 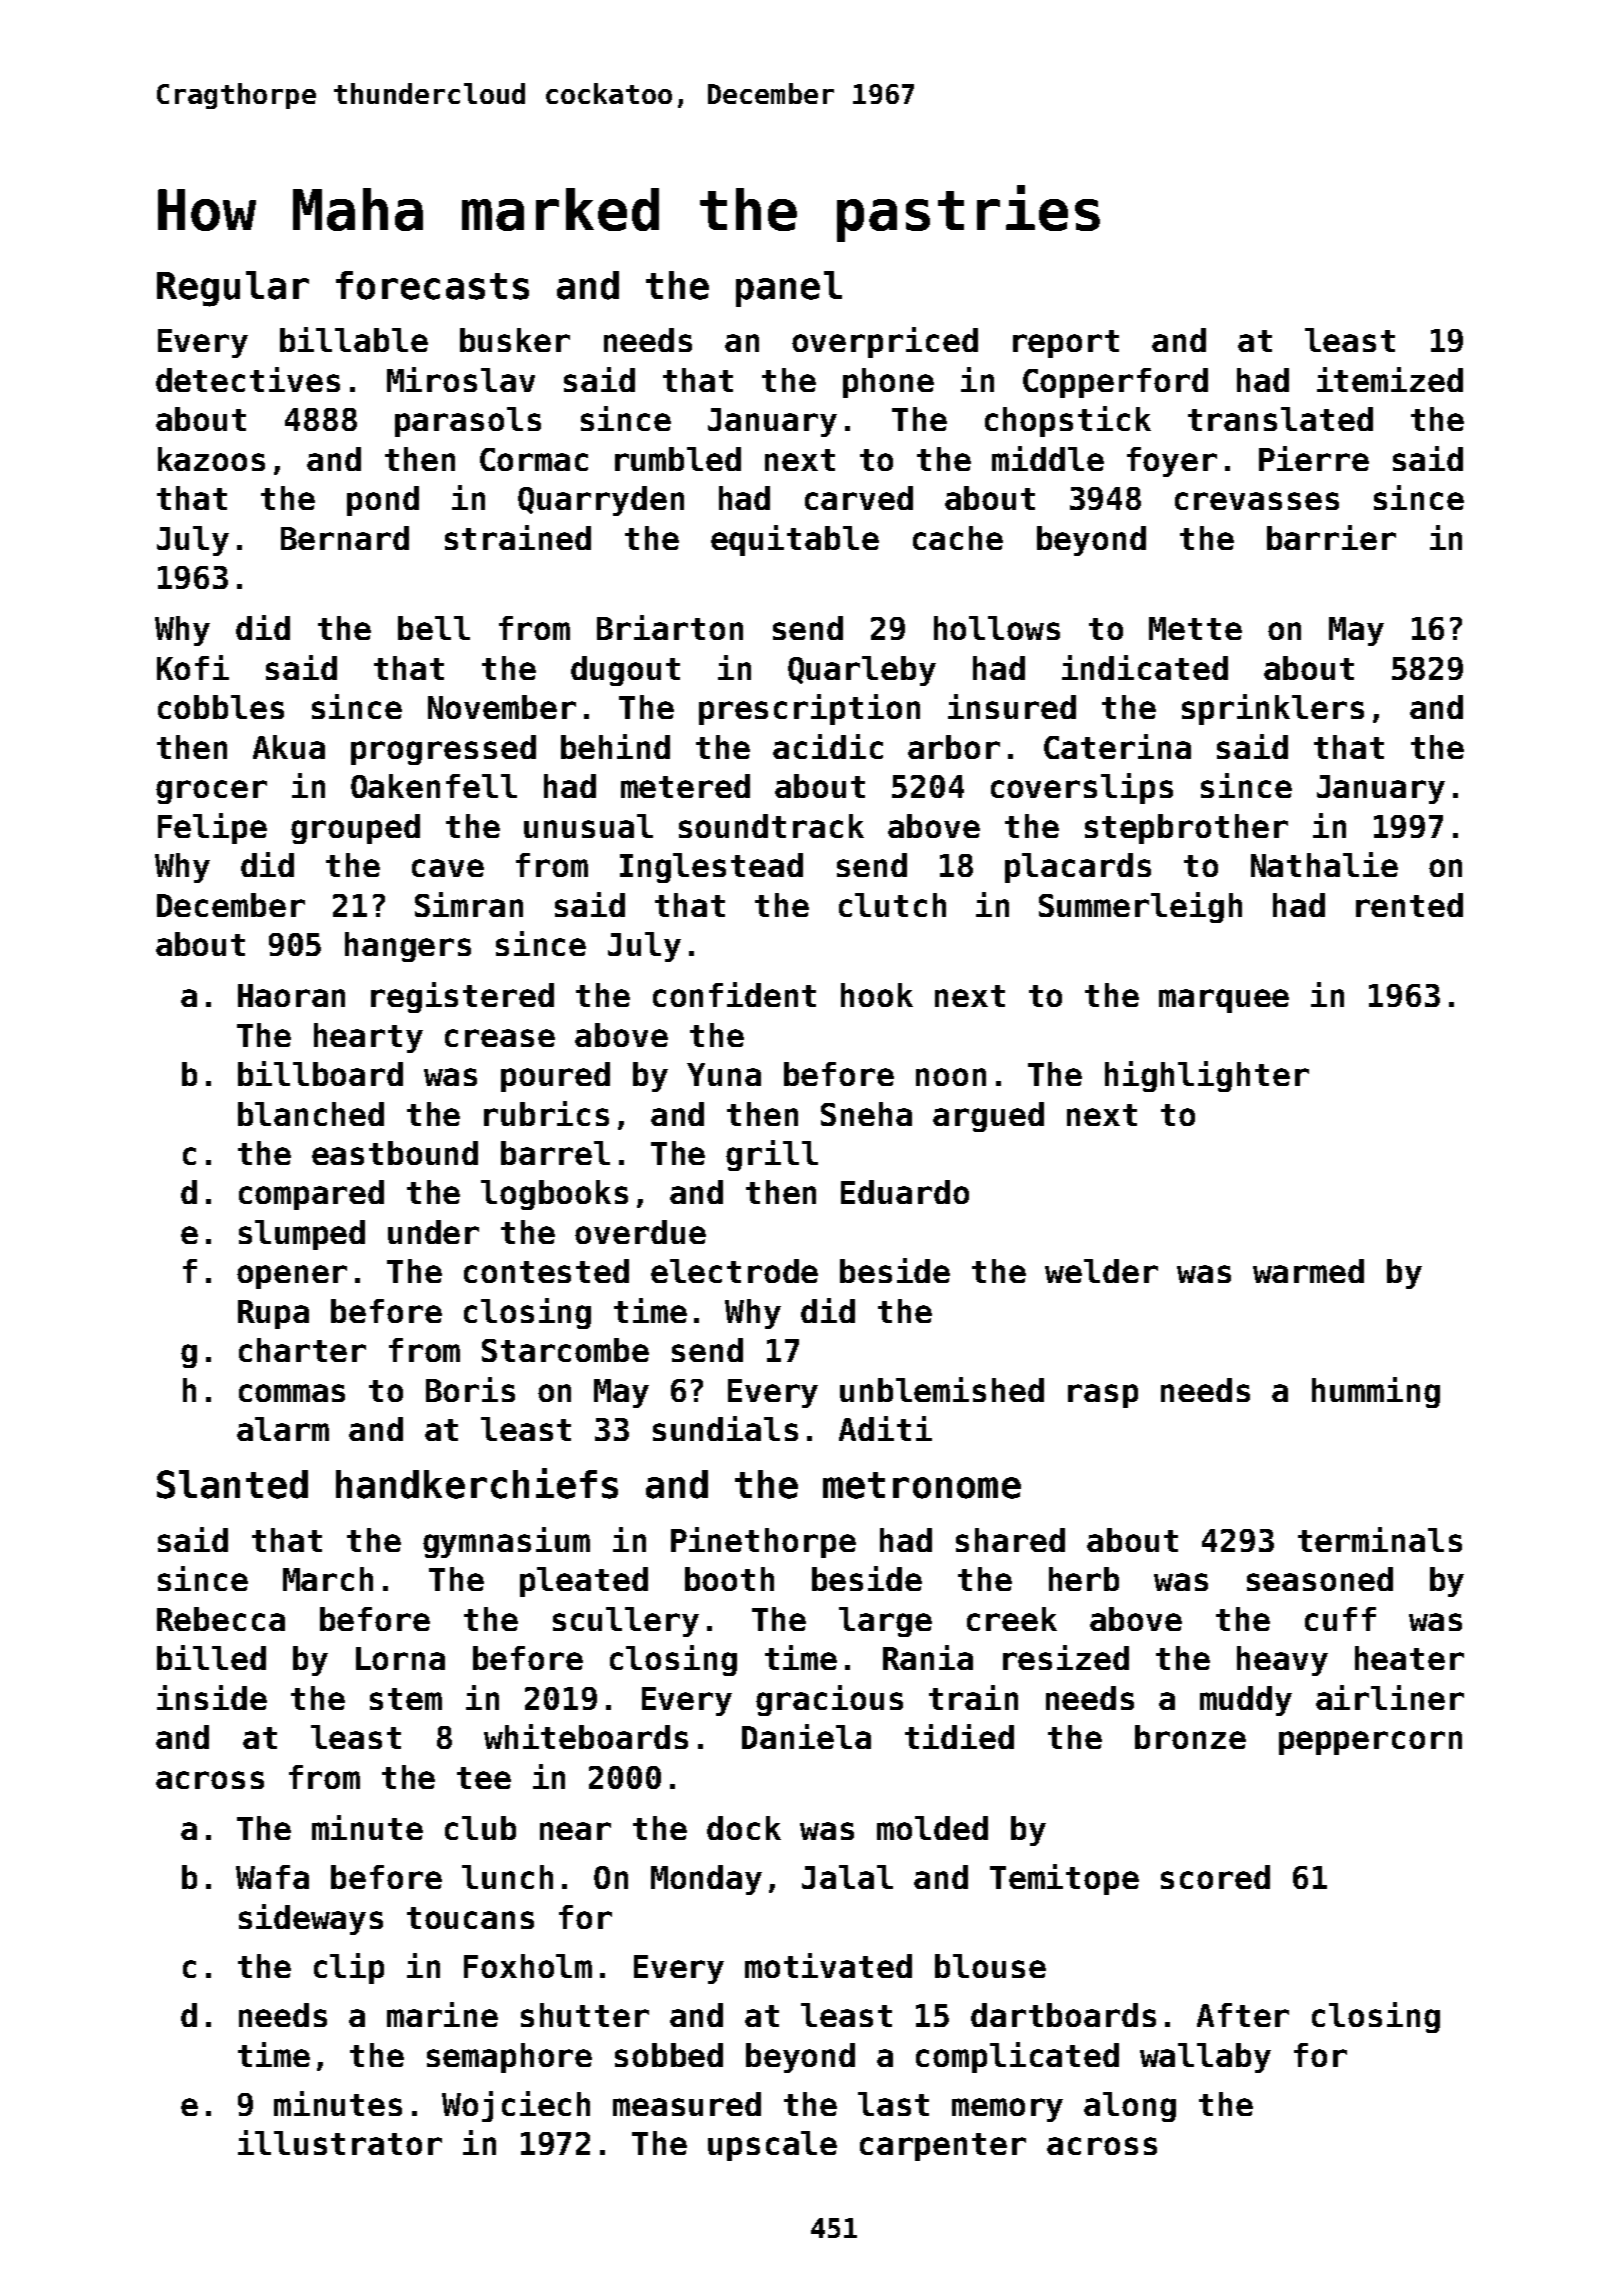 What do you see at coordinates (1390, 379) in the document?
I see `itemized` at bounding box center [1390, 379].
